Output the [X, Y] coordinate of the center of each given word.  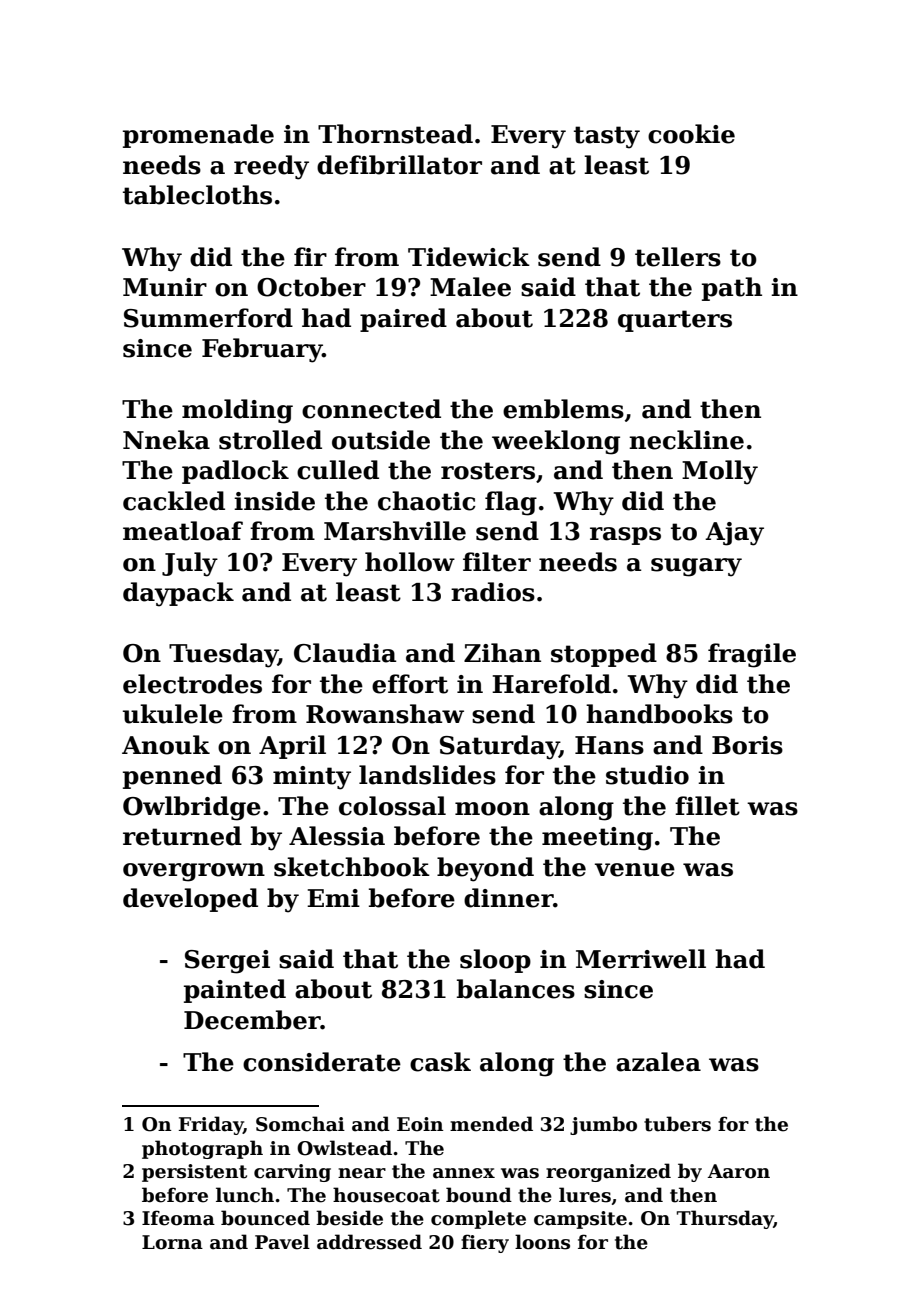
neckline [686, 440]
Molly [720, 472]
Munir [165, 287]
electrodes [192, 684]
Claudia [345, 653]
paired [403, 320]
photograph [202, 1149]
